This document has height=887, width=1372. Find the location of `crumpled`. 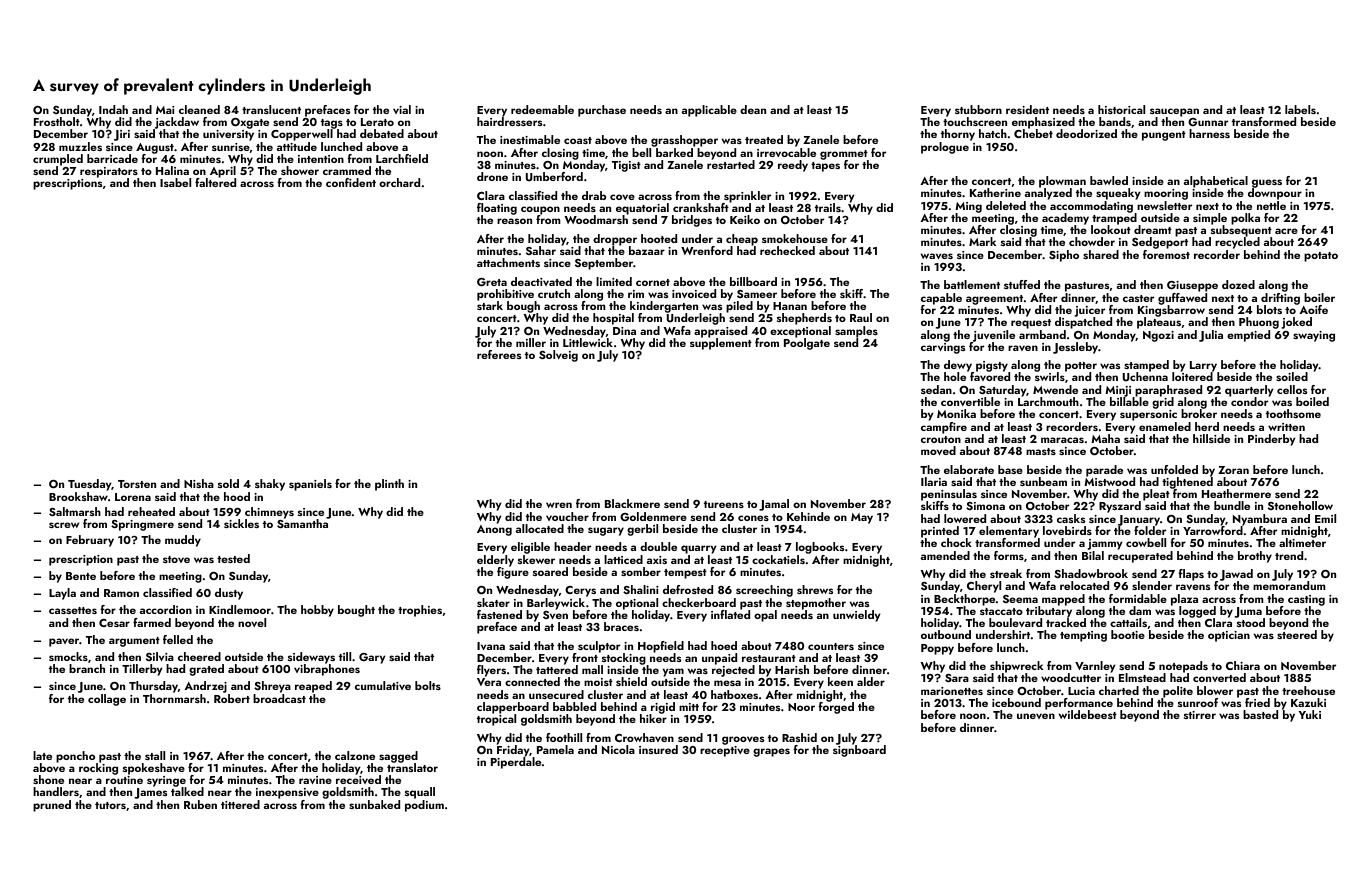

crumpled is located at coordinates (58, 160).
